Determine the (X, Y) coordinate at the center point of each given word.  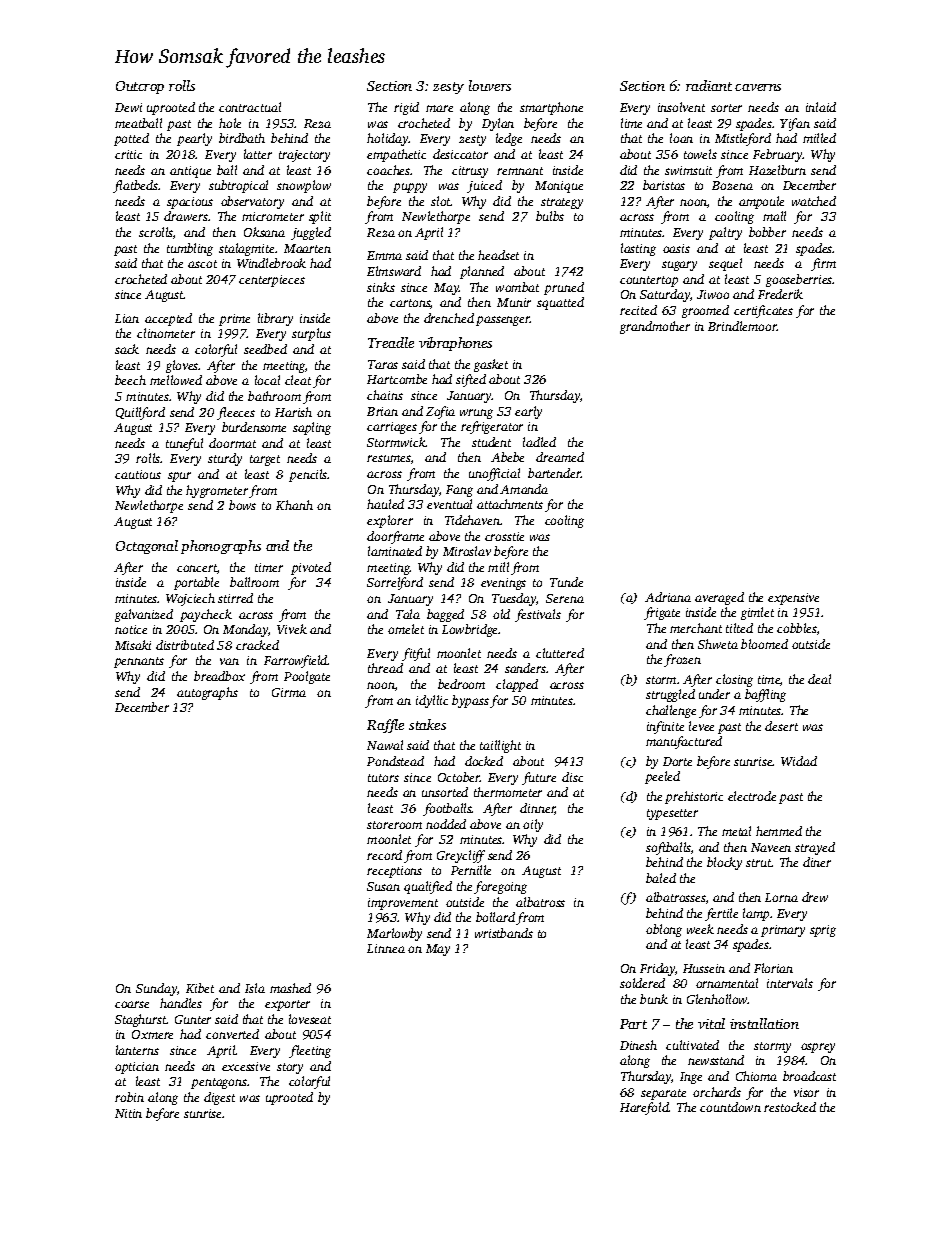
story (290, 1068)
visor (806, 1092)
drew (815, 897)
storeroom (394, 825)
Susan (383, 886)
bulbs (550, 216)
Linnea (386, 948)
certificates (763, 311)
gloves (182, 366)
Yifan (795, 124)
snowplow (304, 186)
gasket (491, 365)
